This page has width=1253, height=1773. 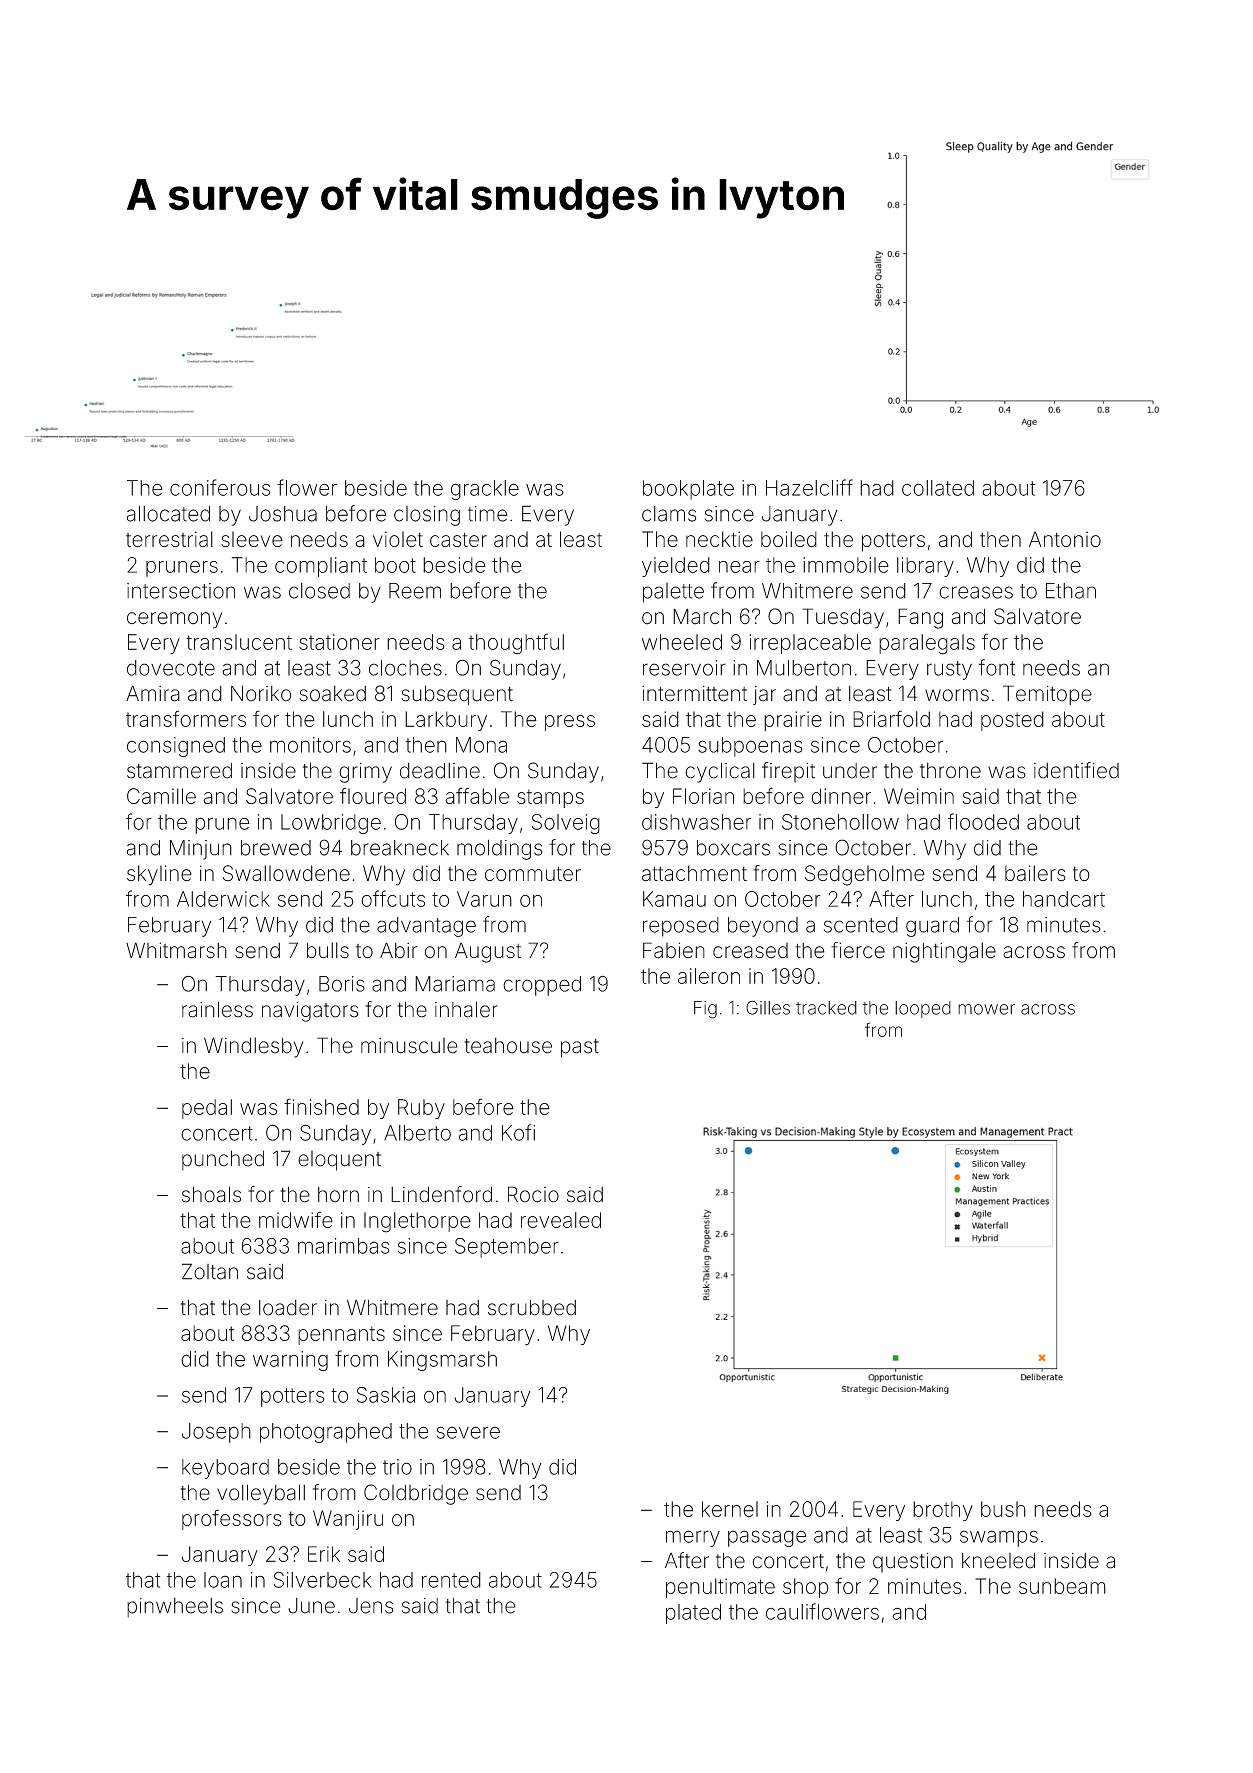 I want to click on aileron, so click(x=709, y=976).
